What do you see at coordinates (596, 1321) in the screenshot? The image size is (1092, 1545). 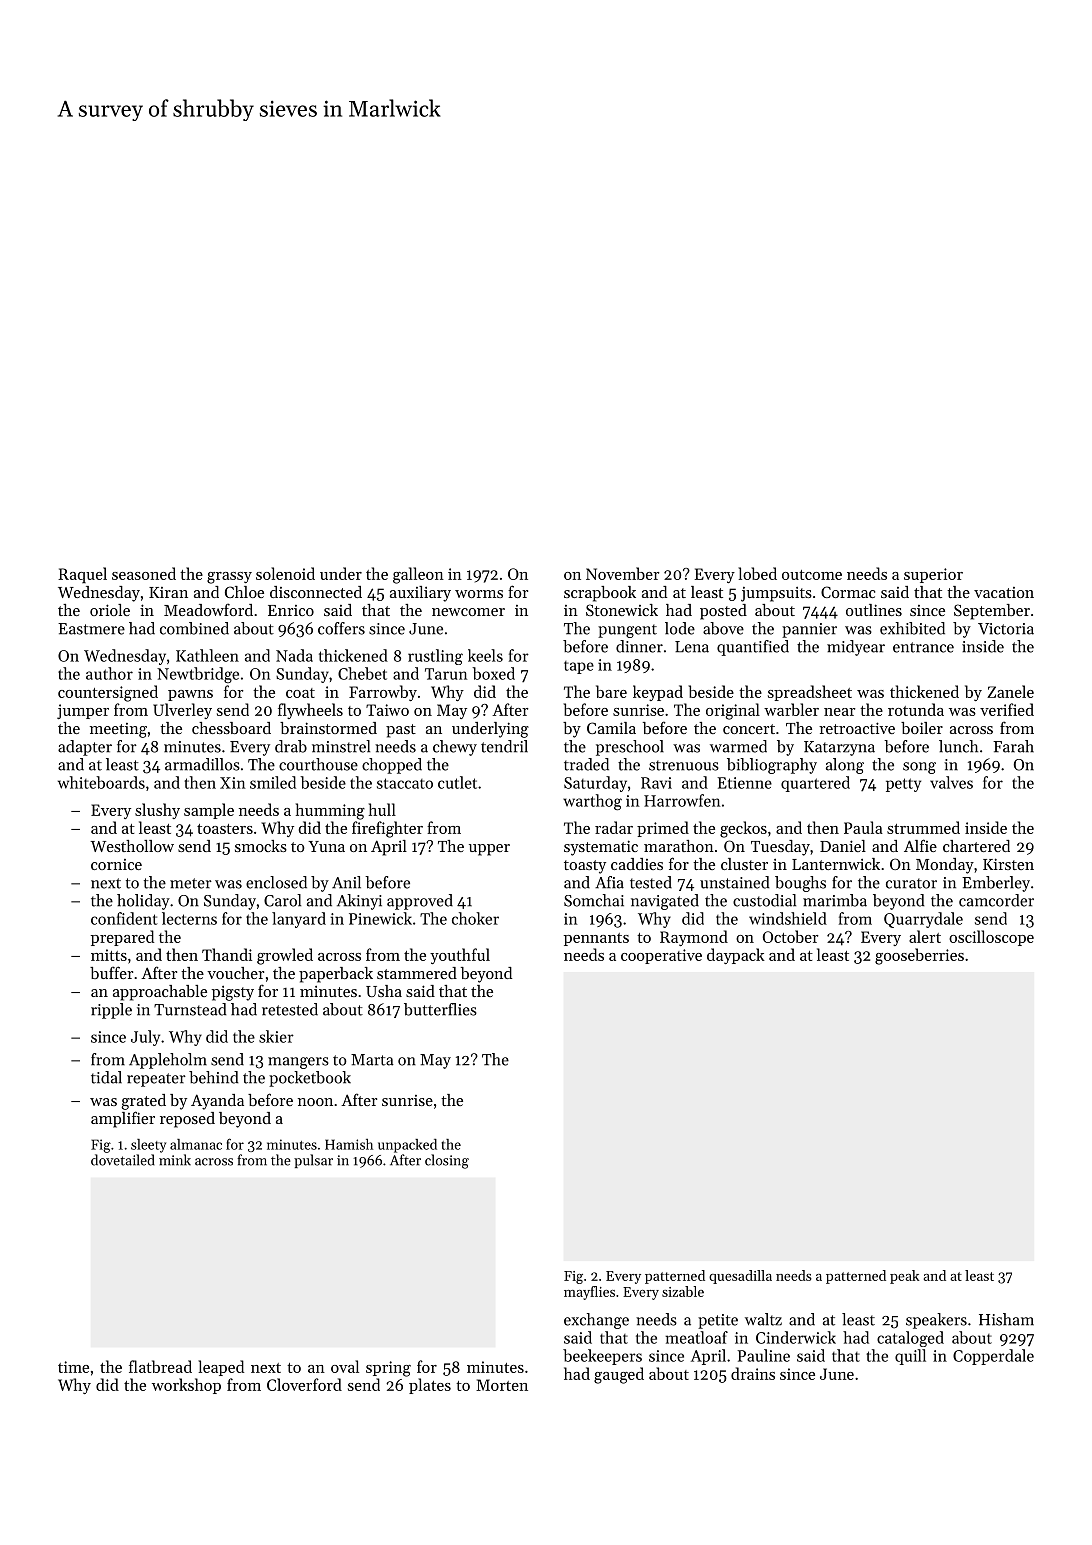 I see `exchange` at bounding box center [596, 1321].
